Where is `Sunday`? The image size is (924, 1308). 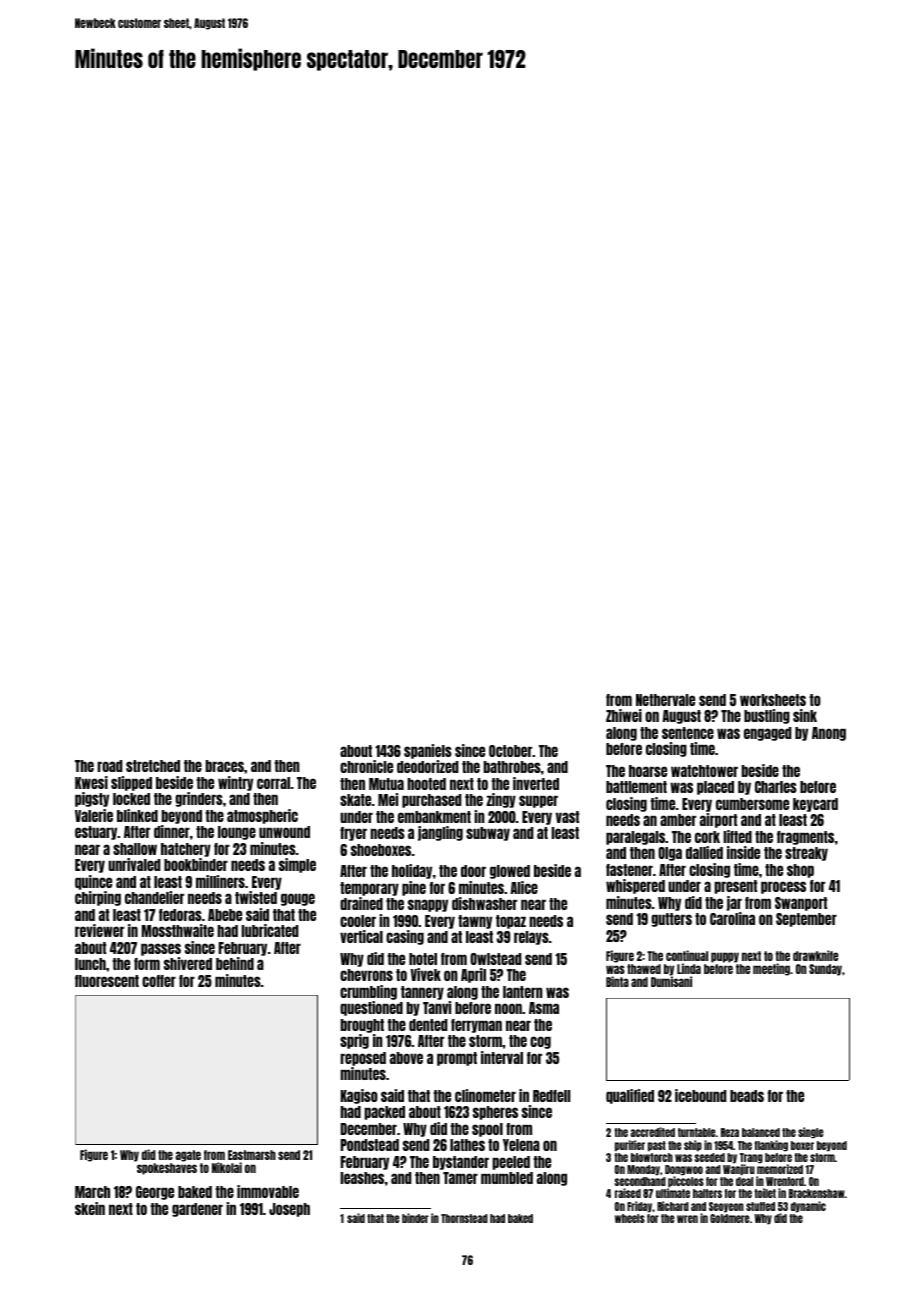 Sunday is located at coordinates (825, 970).
